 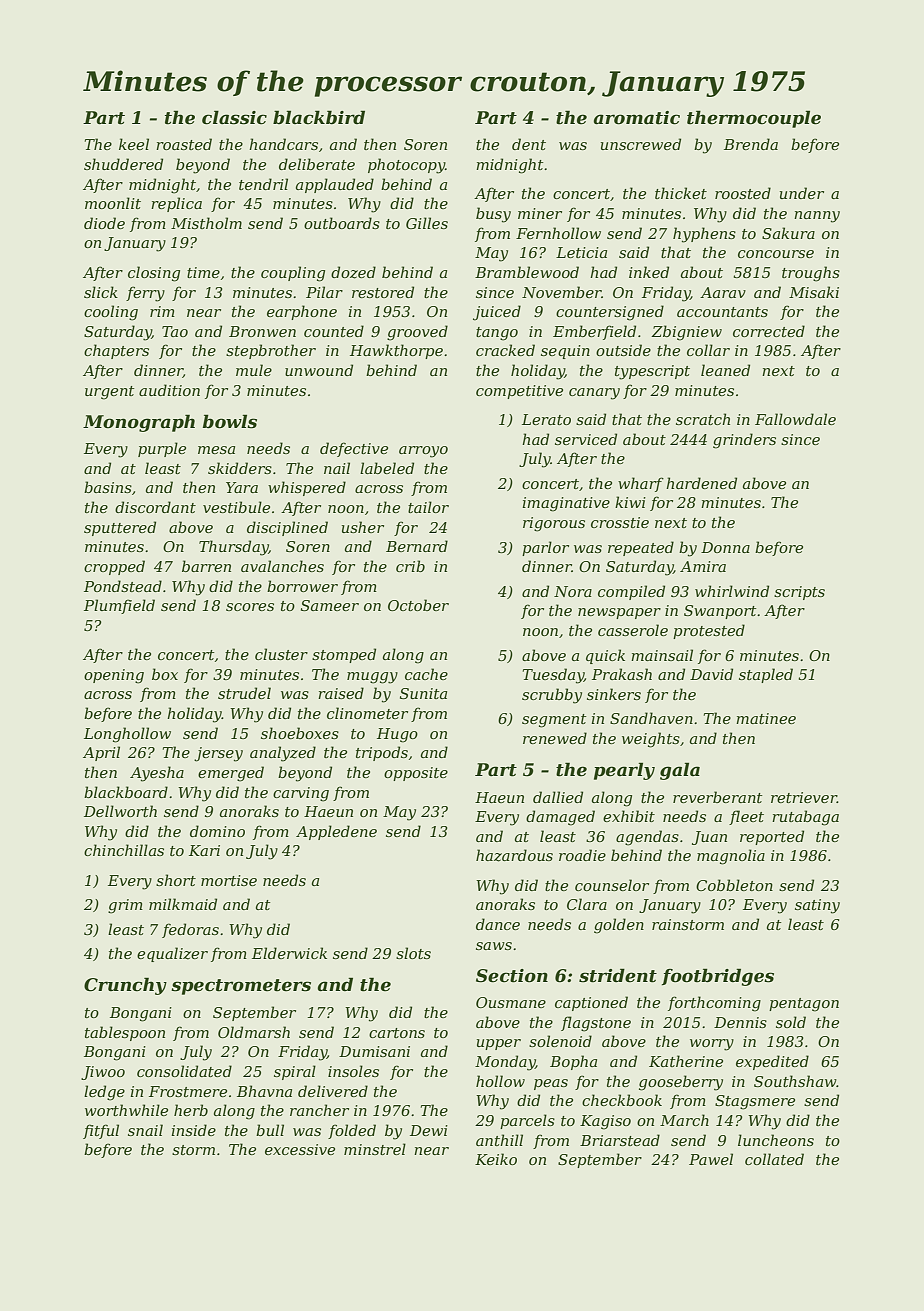 I want to click on opening, so click(x=114, y=676).
